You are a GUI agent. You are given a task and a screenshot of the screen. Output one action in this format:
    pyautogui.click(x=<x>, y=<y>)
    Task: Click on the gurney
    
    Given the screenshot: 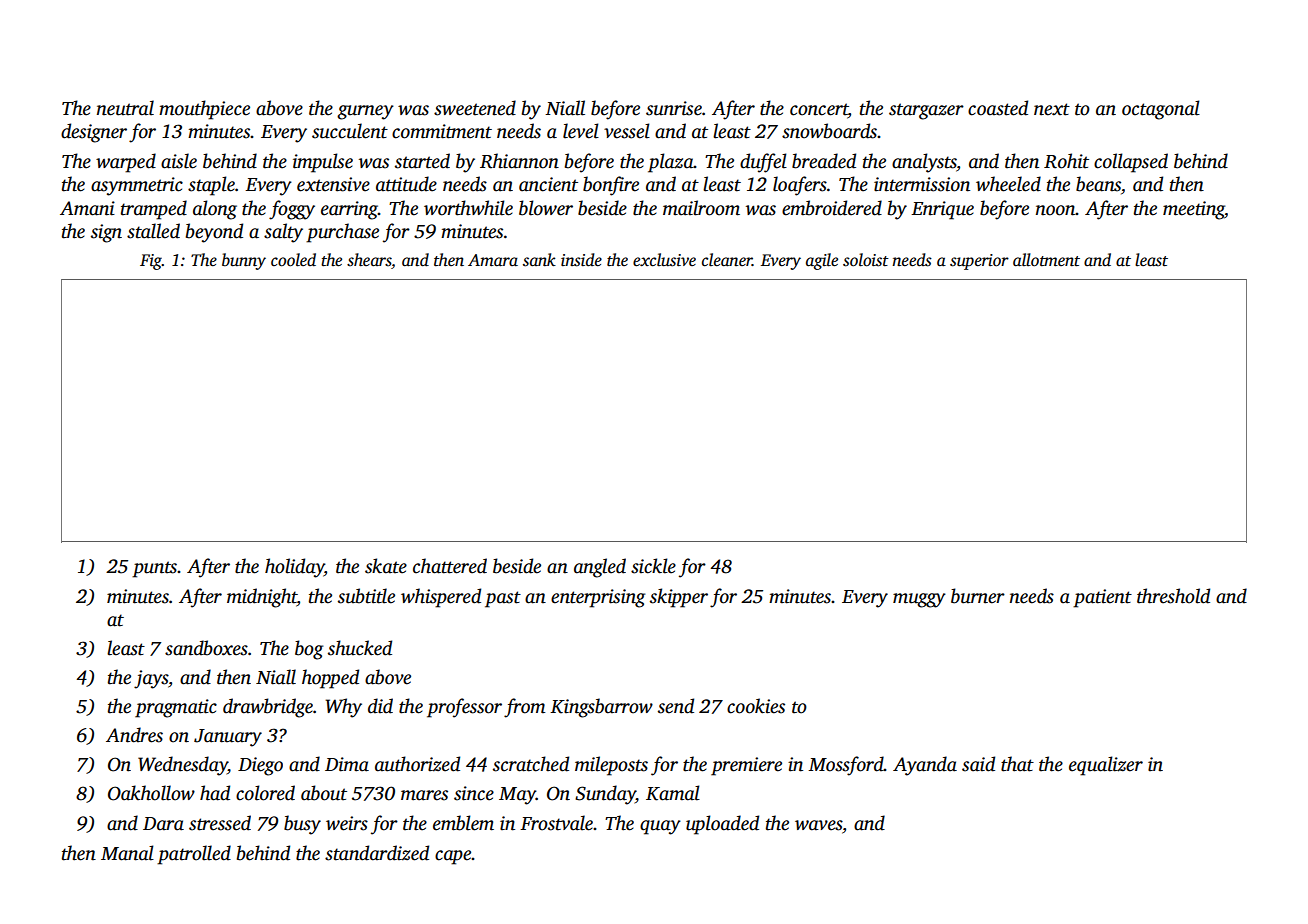 What is the action you would take?
    pyautogui.click(x=365, y=112)
